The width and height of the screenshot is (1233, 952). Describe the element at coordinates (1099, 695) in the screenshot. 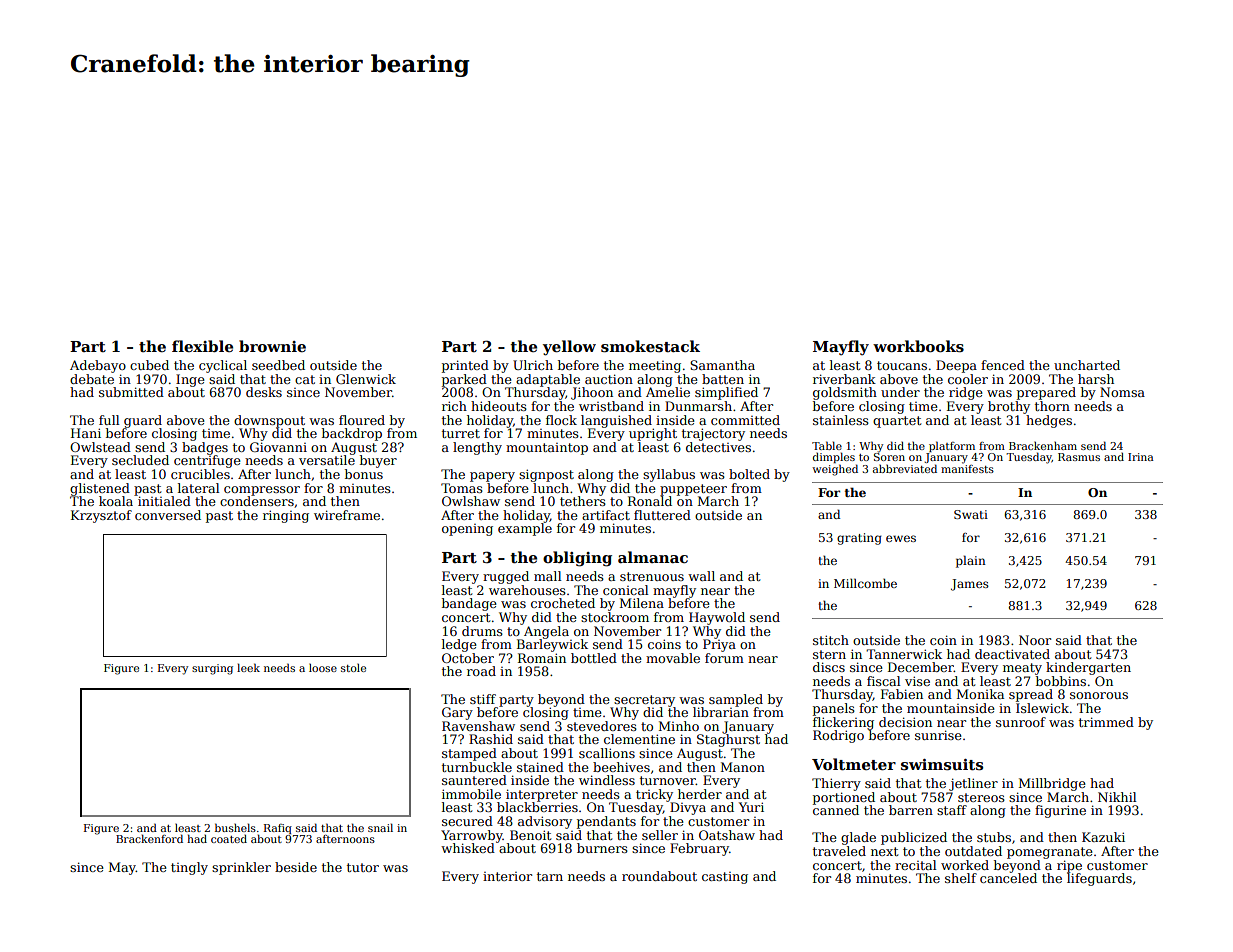

I see `sonorous` at that location.
